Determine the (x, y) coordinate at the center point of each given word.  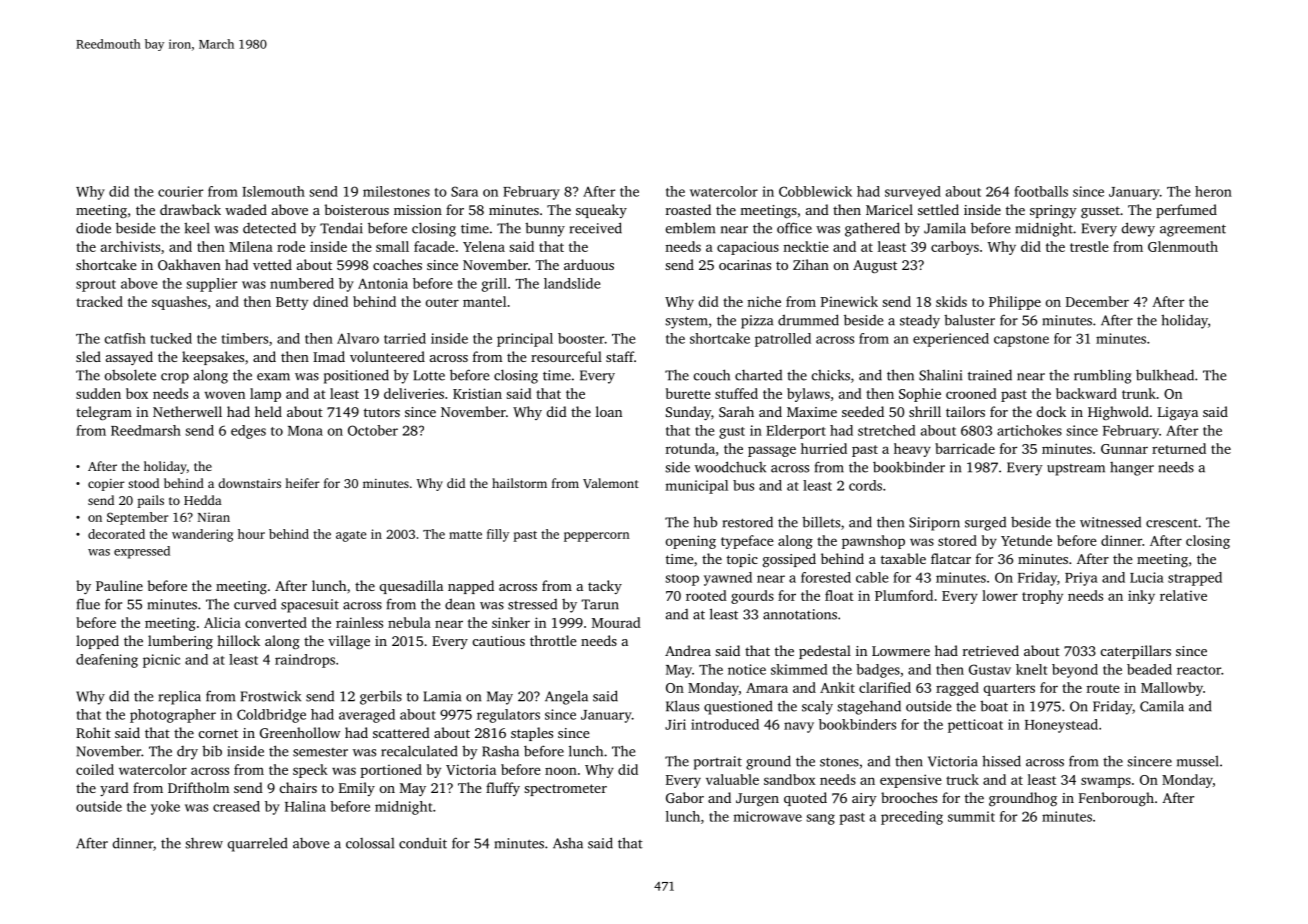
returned (1179, 448)
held (268, 411)
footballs (1041, 191)
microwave (768, 816)
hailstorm (519, 483)
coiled (95, 769)
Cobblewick (815, 191)
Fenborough (1116, 799)
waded (246, 209)
